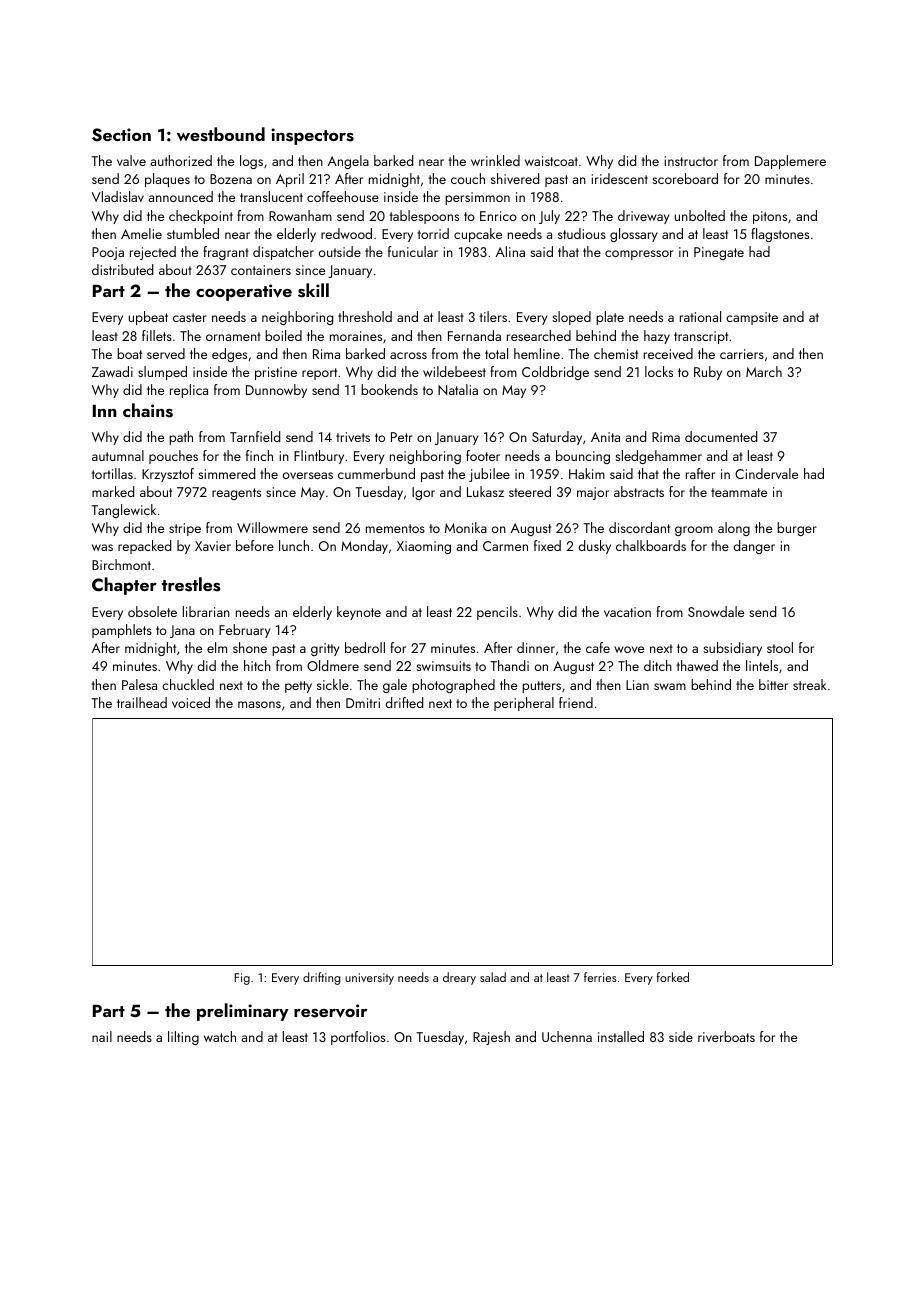  Describe the element at coordinates (141, 233) in the page. I see `Amelie` at that location.
